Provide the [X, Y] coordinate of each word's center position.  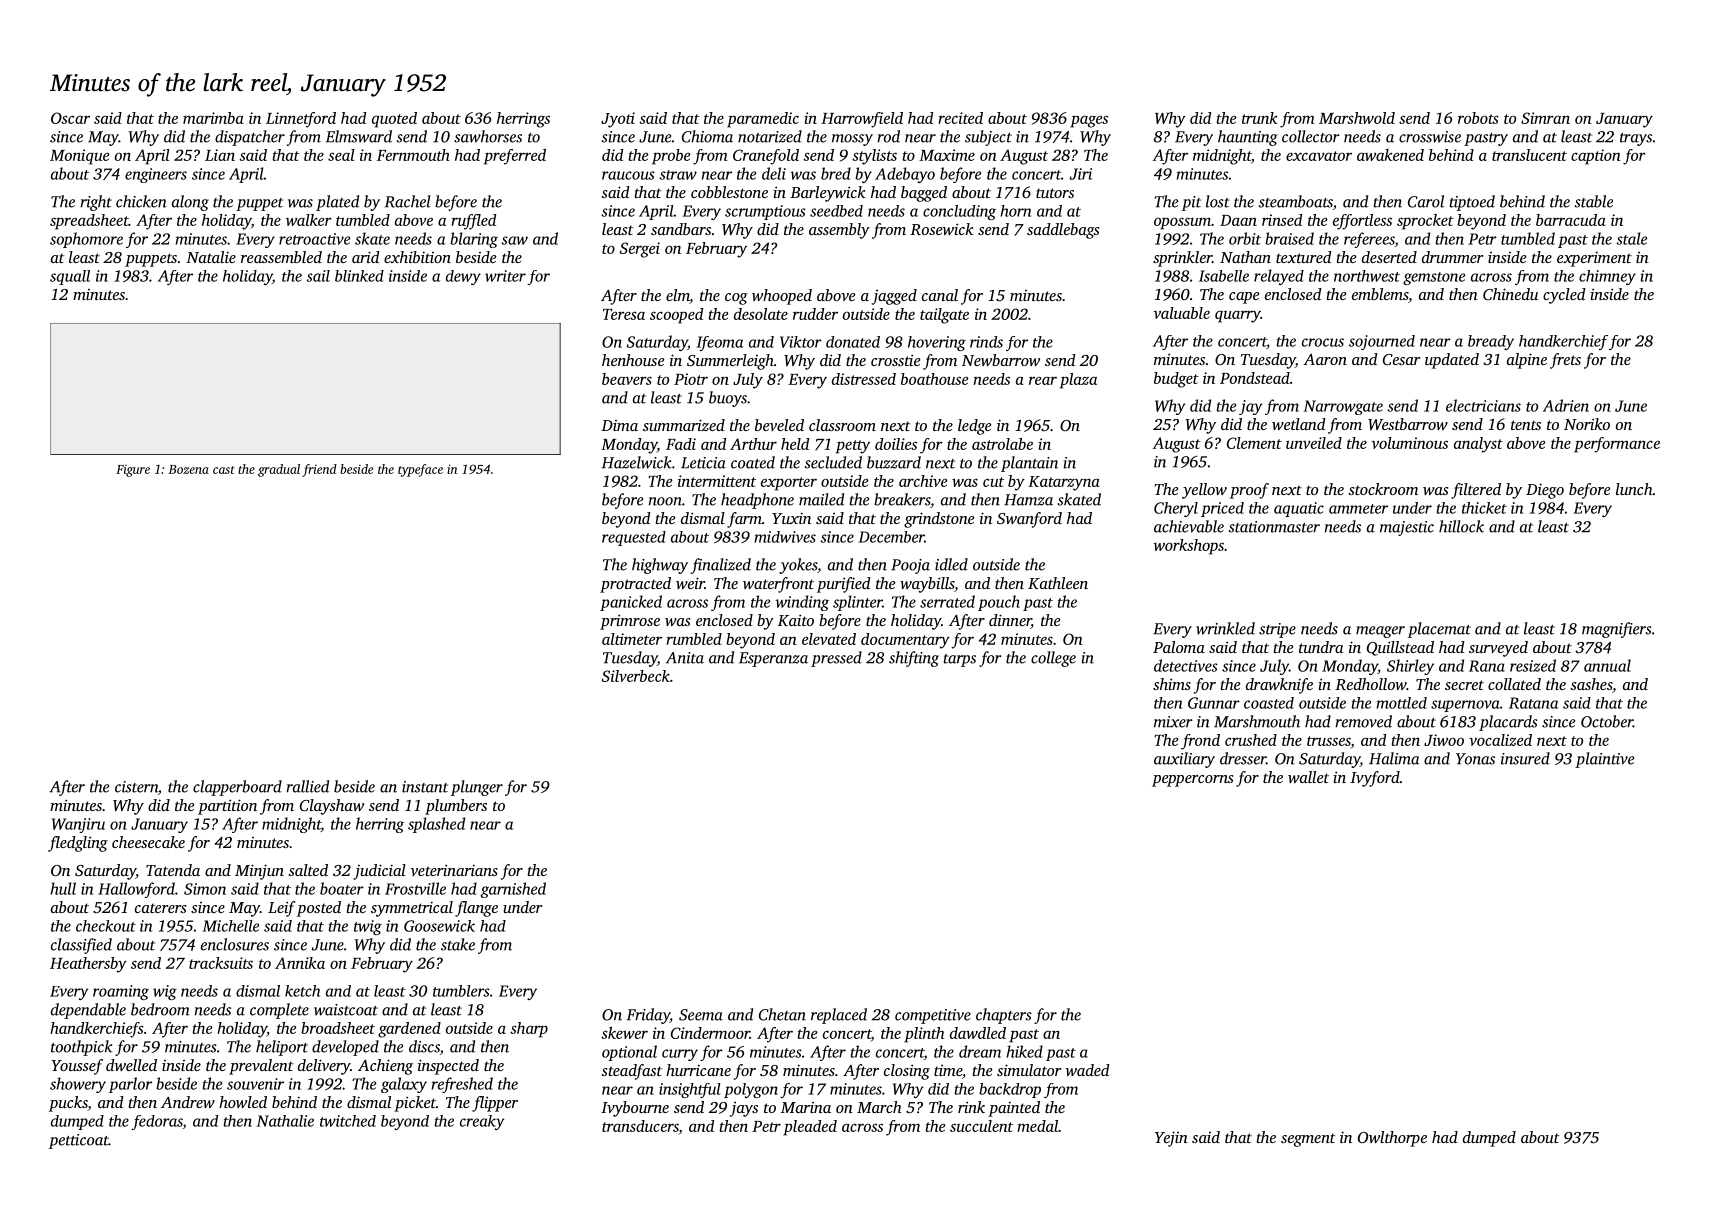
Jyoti [618, 120]
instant [425, 787]
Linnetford [301, 120]
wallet [1308, 777]
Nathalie [285, 1121]
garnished [513, 890]
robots [1478, 118]
